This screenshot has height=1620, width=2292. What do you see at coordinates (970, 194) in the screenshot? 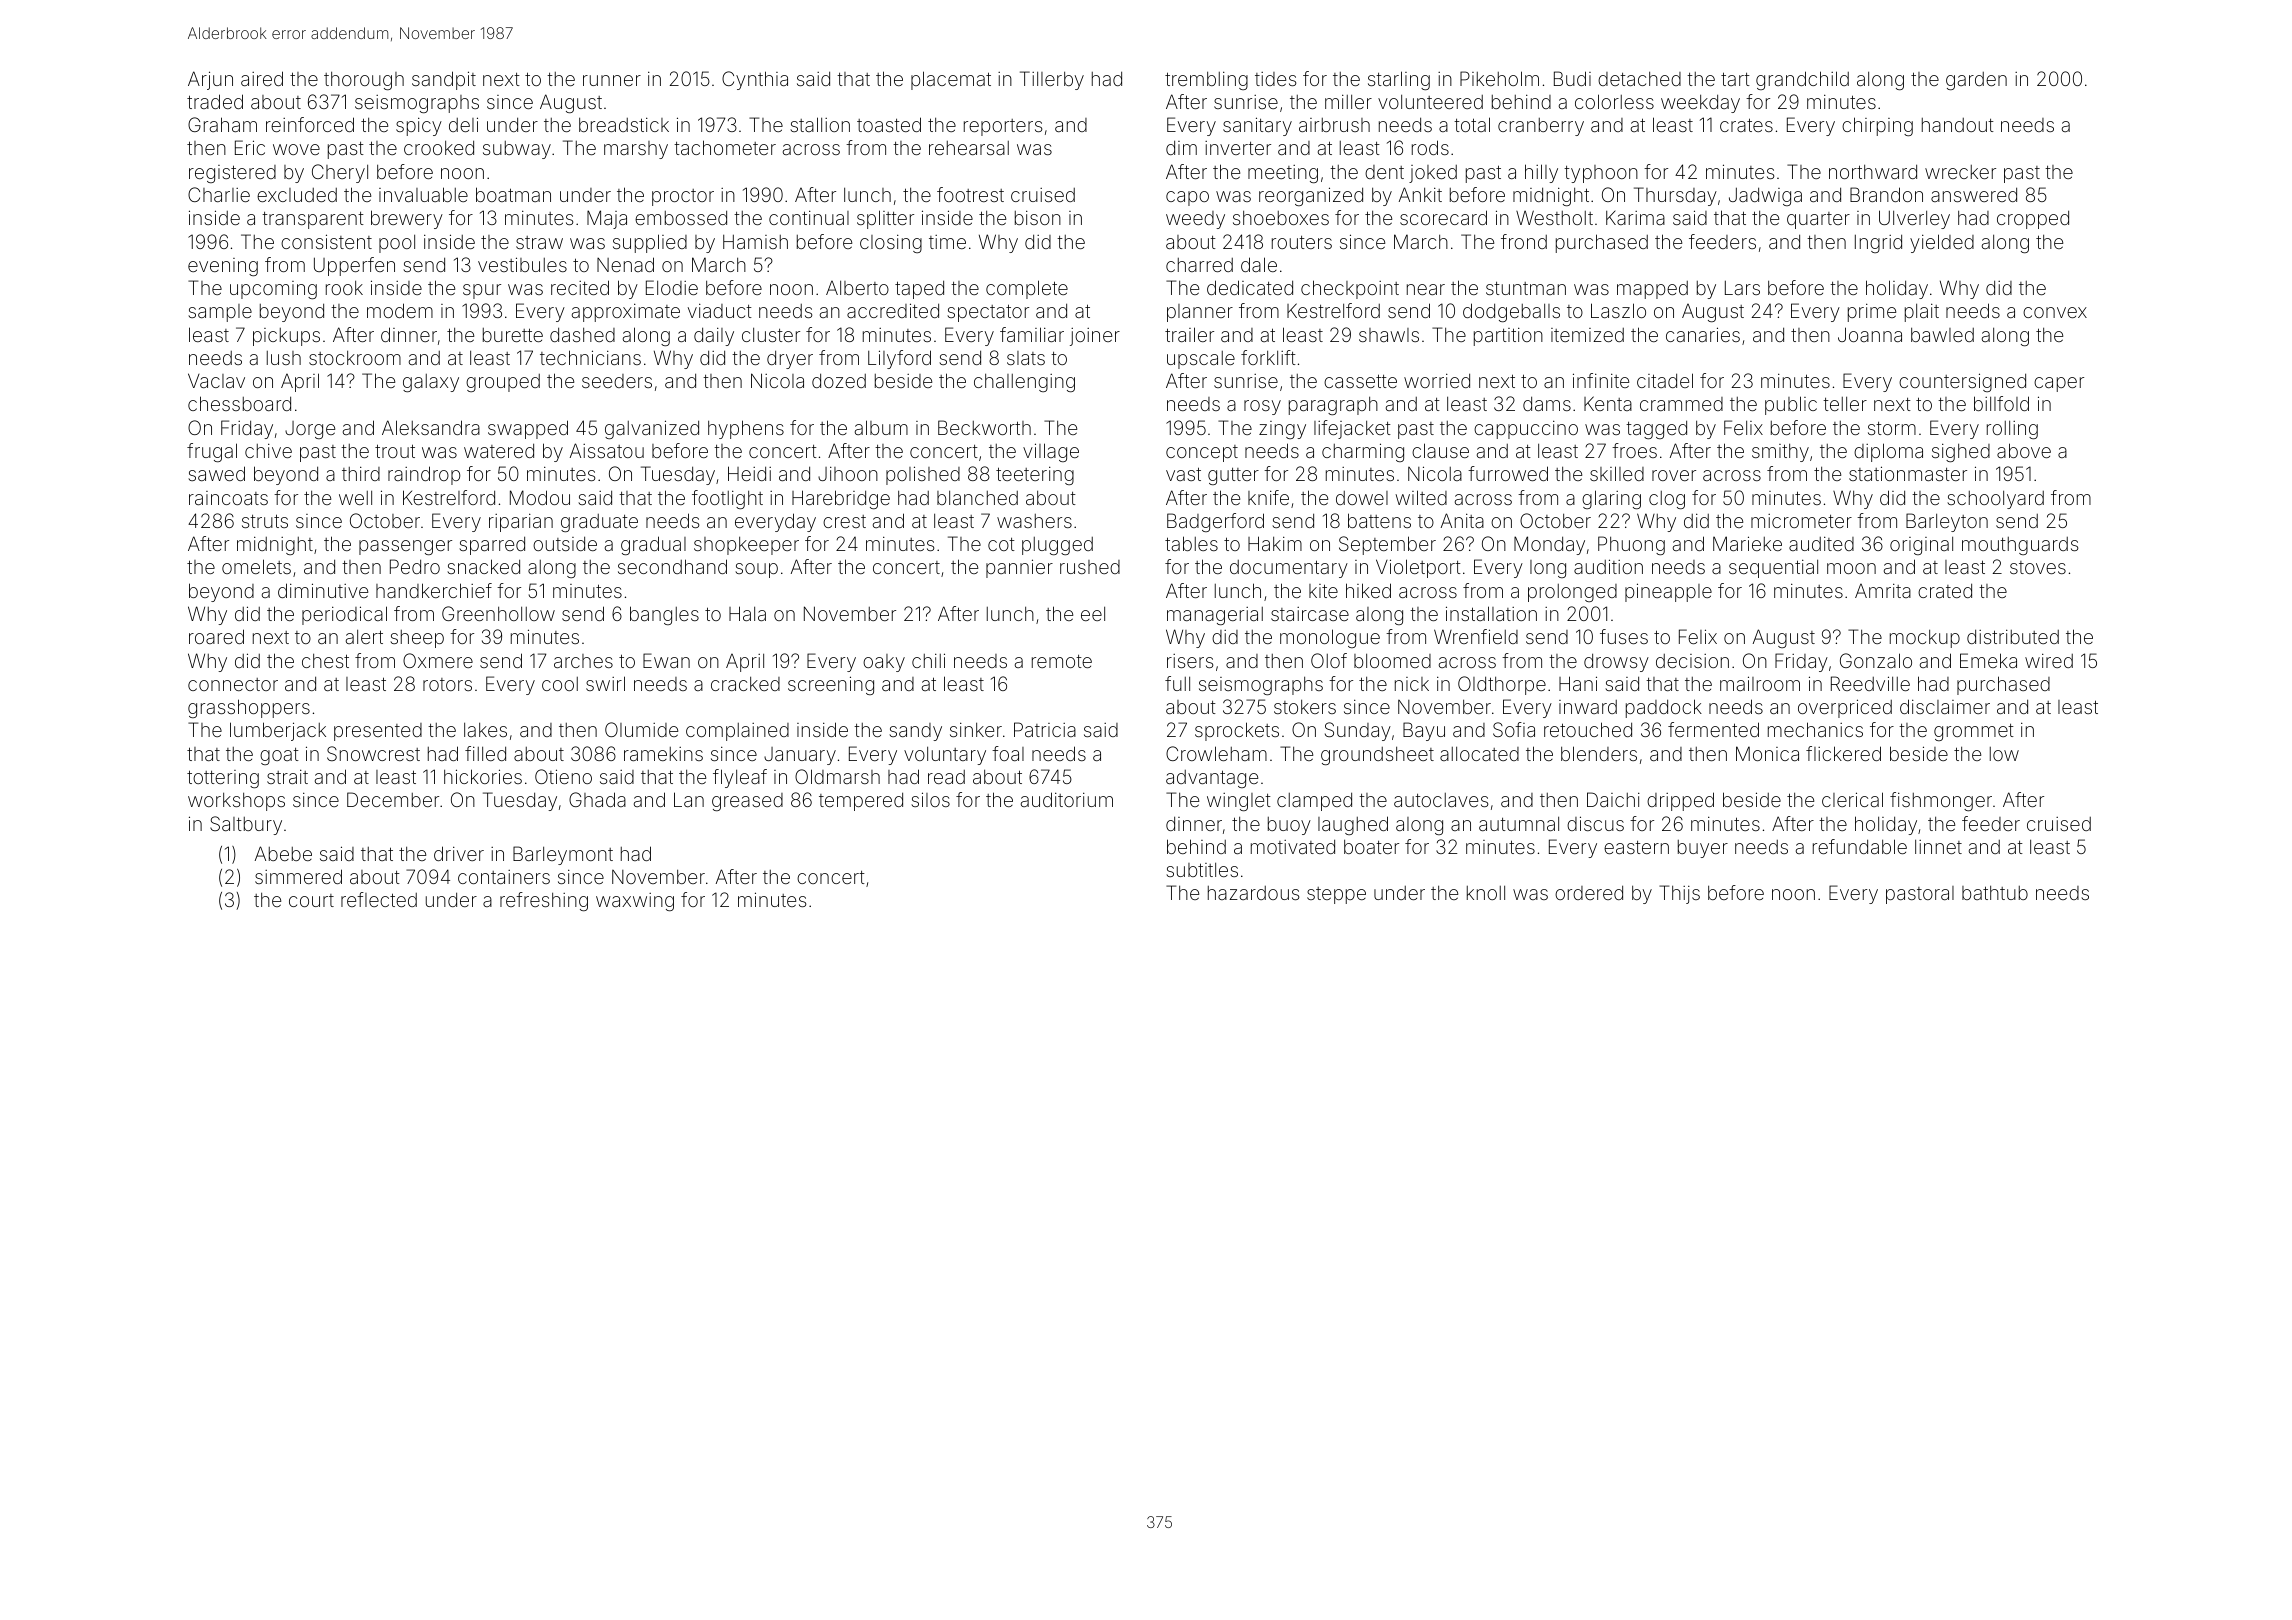
I see `footrest` at bounding box center [970, 194].
